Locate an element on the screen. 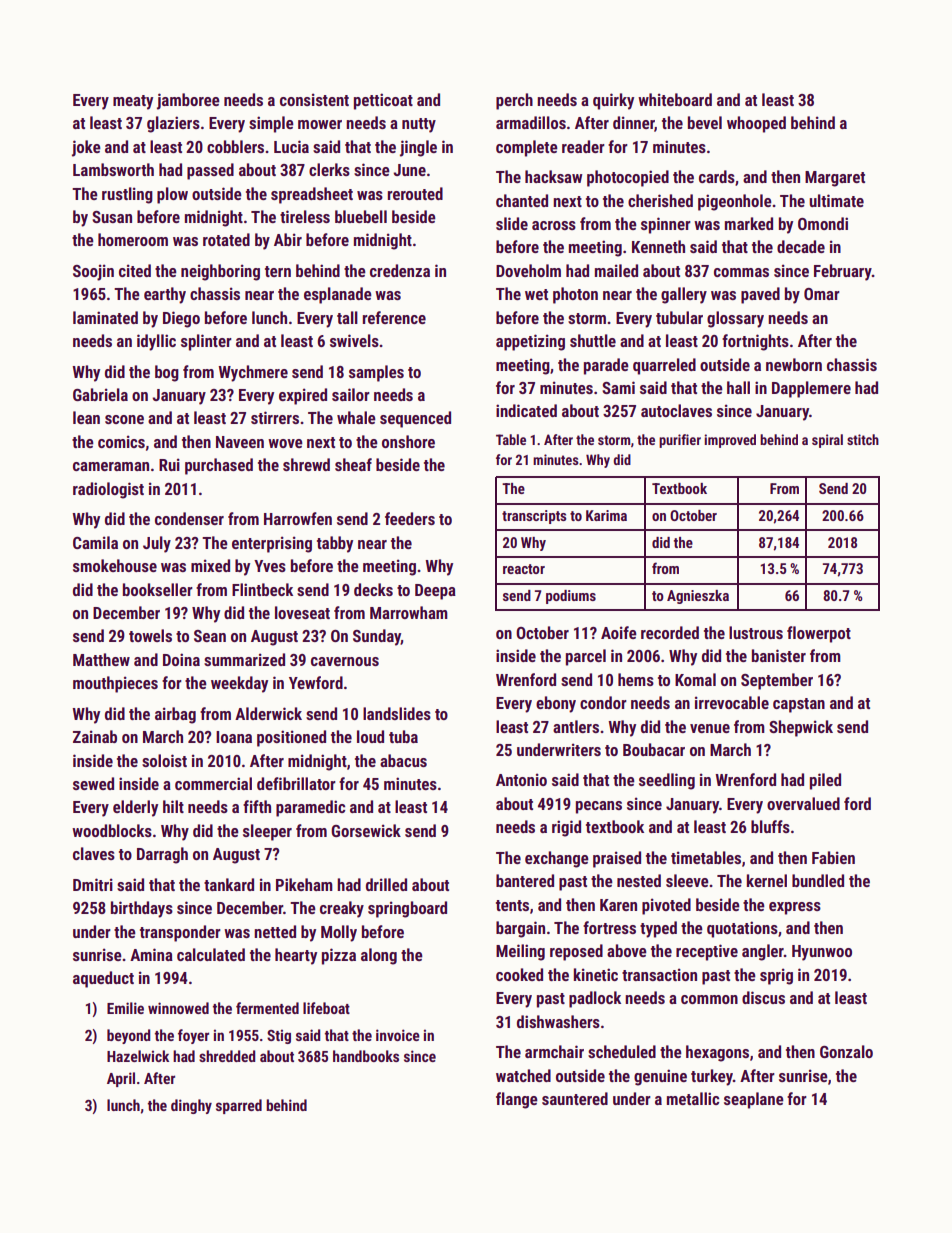 The width and height of the screenshot is (952, 1233). cameraman is located at coordinates (111, 466).
